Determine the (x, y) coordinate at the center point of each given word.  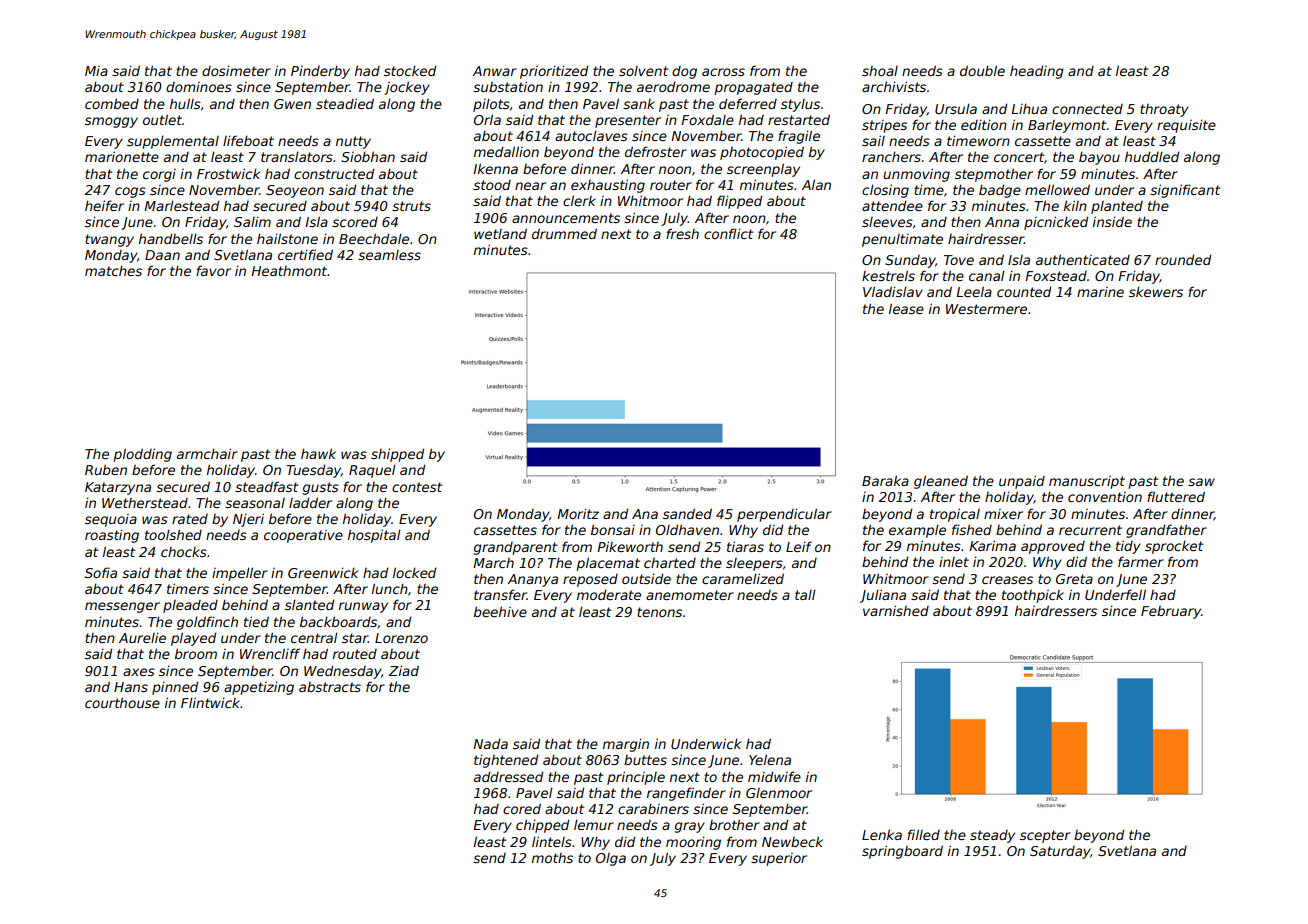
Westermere (986, 309)
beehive (500, 611)
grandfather (1166, 531)
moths (552, 858)
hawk (318, 453)
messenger (122, 607)
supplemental (173, 142)
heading (1037, 72)
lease (906, 308)
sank (639, 104)
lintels (552, 841)
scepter (1045, 836)
